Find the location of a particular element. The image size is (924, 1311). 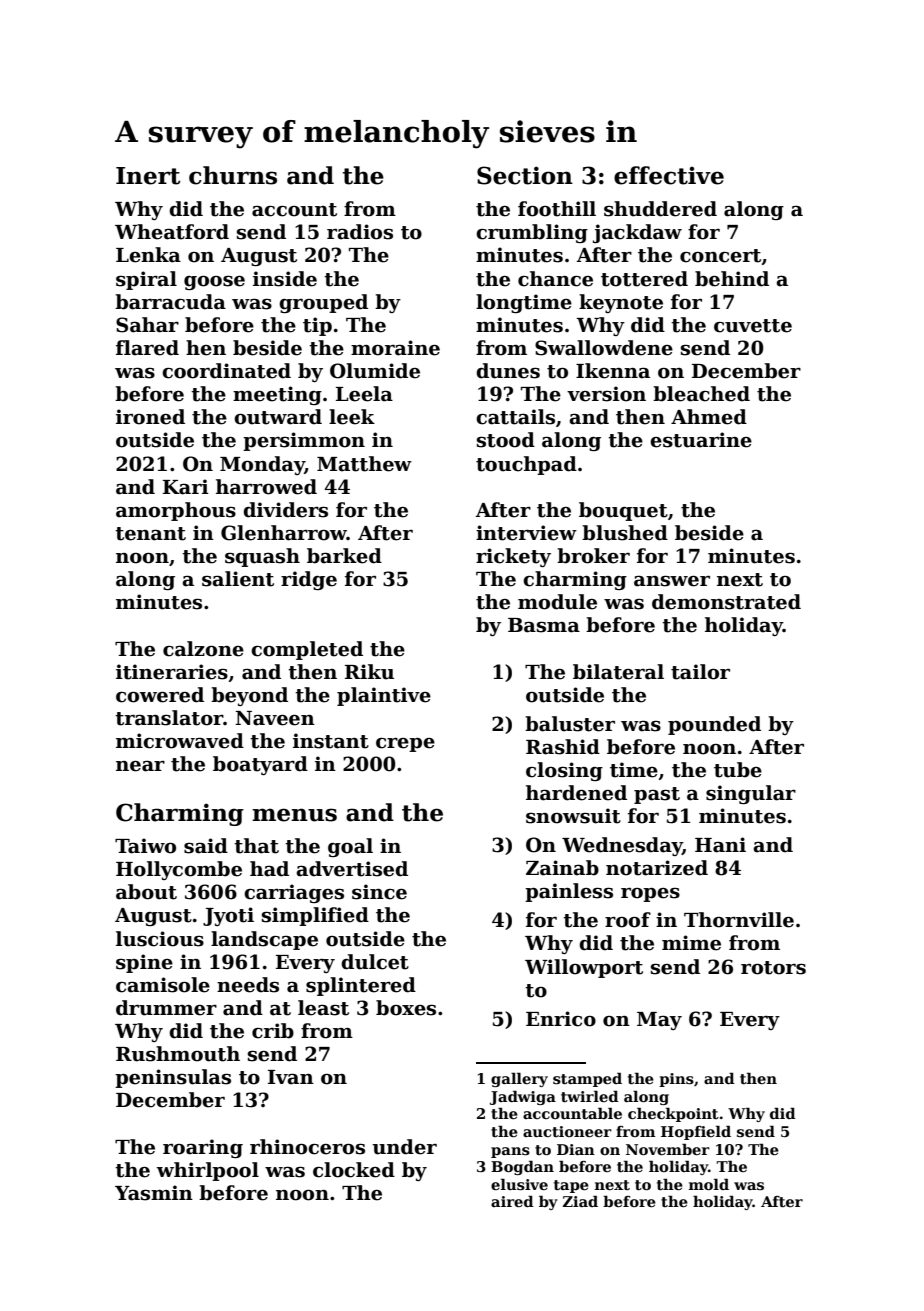

radios is located at coordinates (360, 232).
